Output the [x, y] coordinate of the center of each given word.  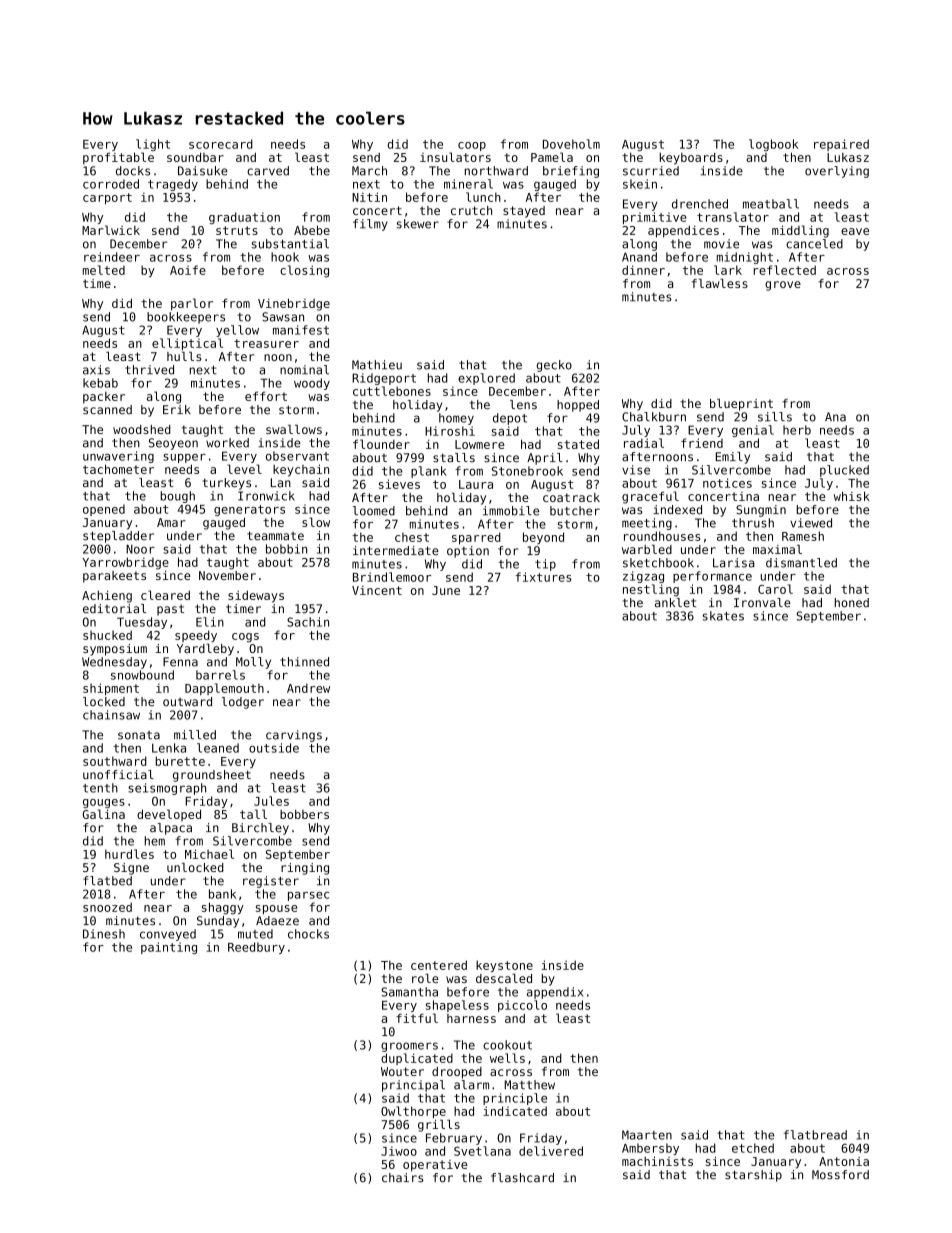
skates [723, 616]
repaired [841, 145]
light [153, 145]
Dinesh [104, 934]
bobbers [304, 814]
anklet [675, 603]
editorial [114, 609]
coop [472, 146]
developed [169, 815]
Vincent [377, 590]
